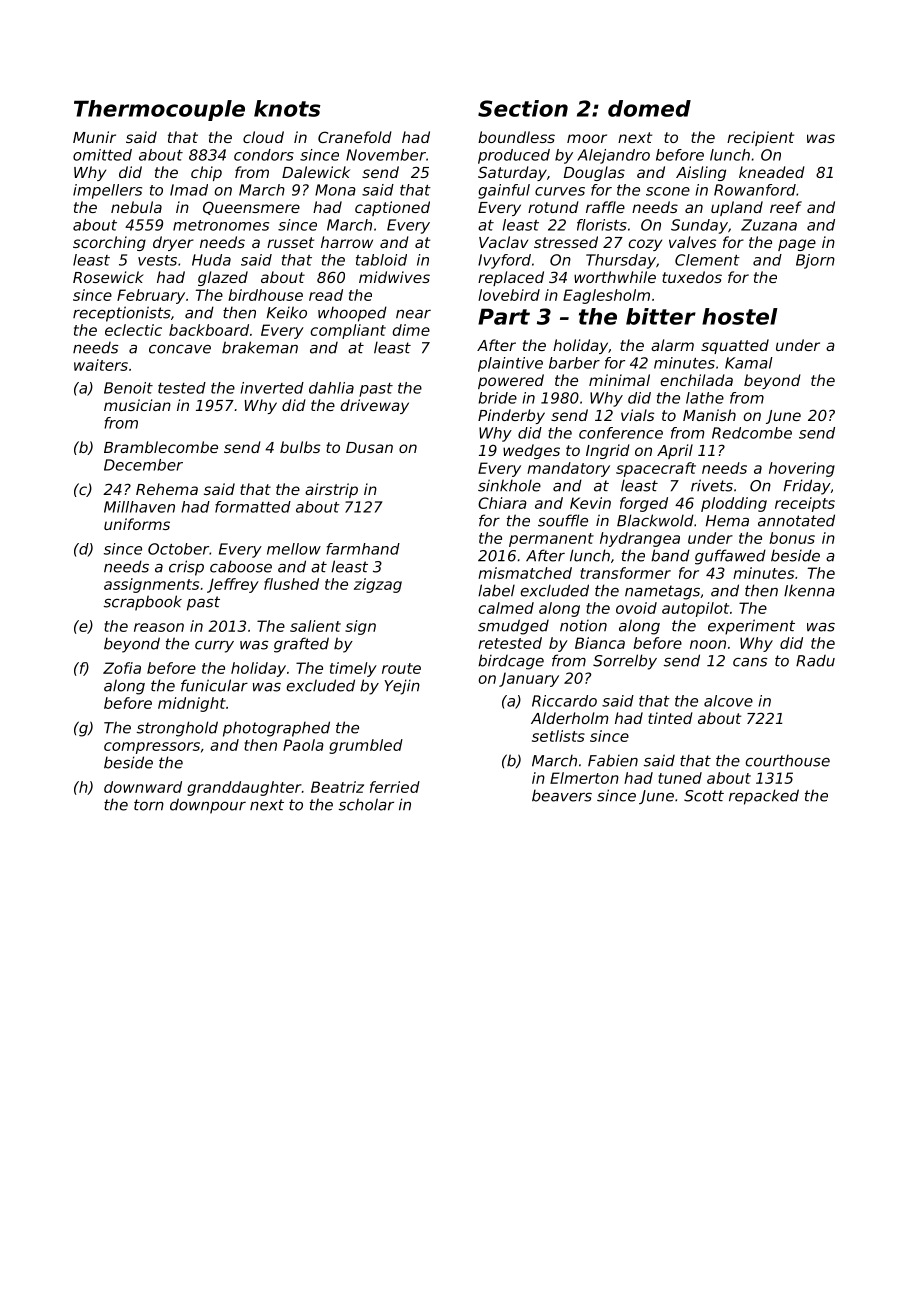 The width and height of the screenshot is (908, 1316). What do you see at coordinates (661, 316) in the screenshot?
I see `bitter` at bounding box center [661, 316].
